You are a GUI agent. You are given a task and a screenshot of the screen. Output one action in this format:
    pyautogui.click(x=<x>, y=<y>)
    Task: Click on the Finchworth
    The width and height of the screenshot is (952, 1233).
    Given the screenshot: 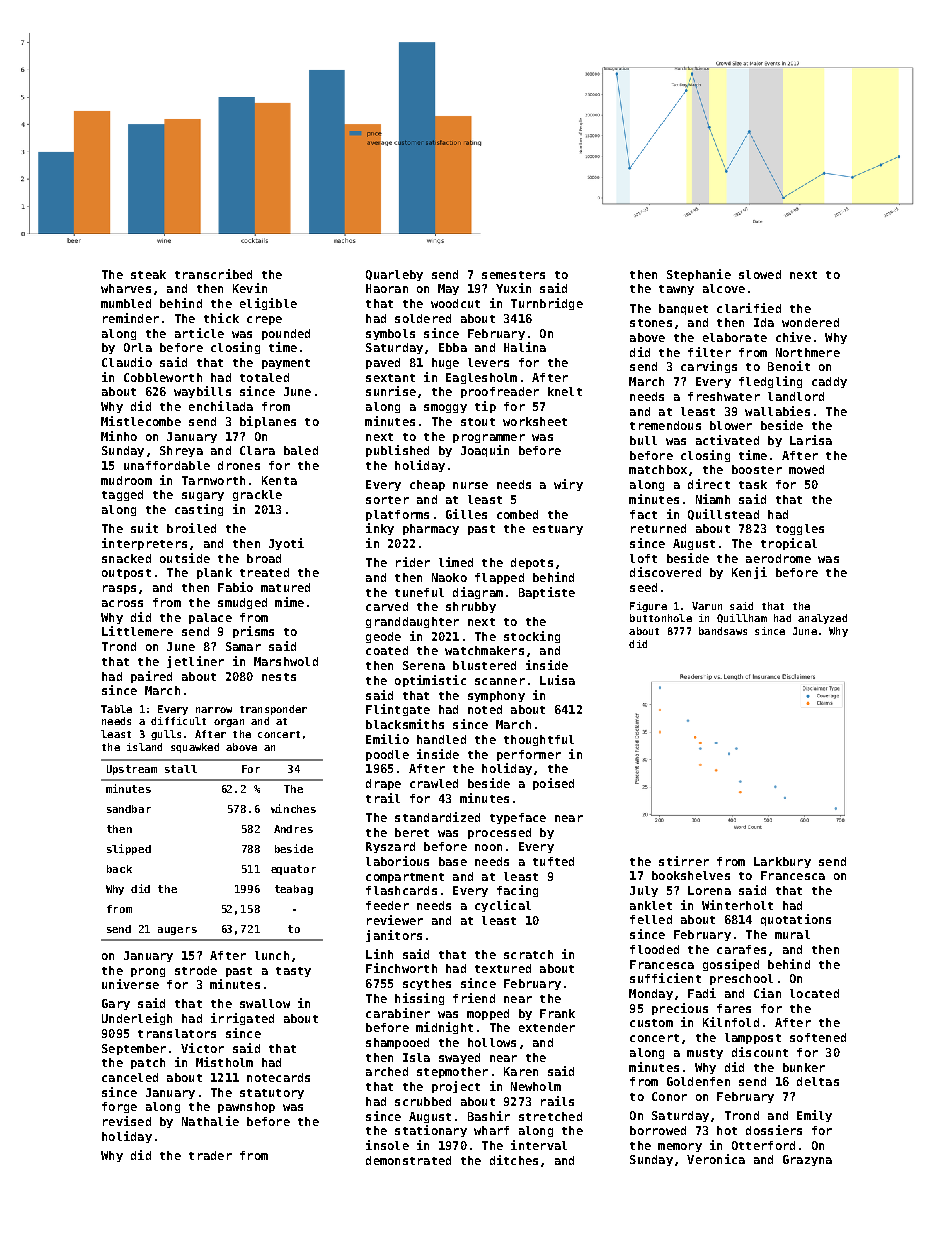 What is the action you would take?
    pyautogui.click(x=401, y=968)
